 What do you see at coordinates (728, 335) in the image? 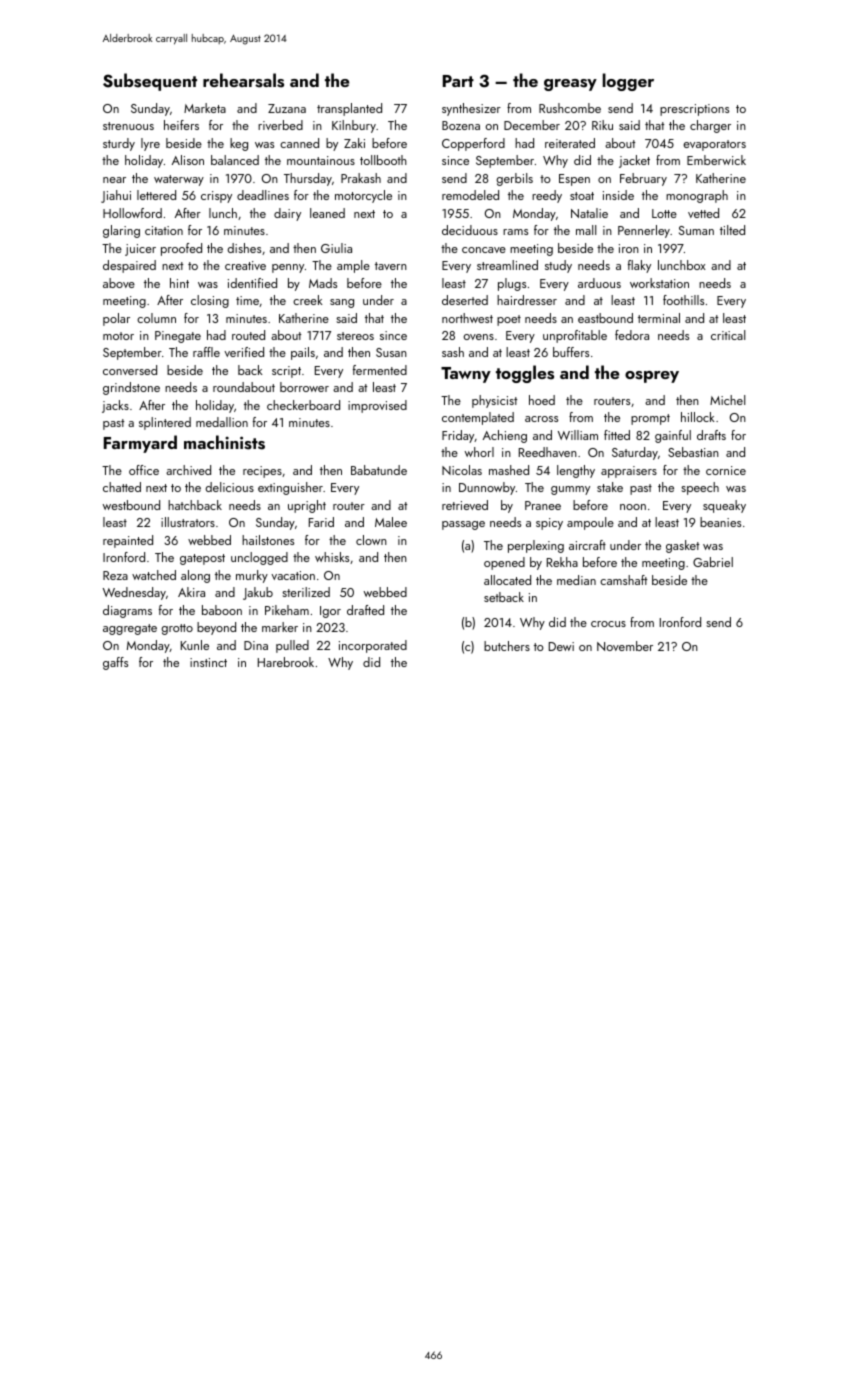
I see `critical` at bounding box center [728, 335].
